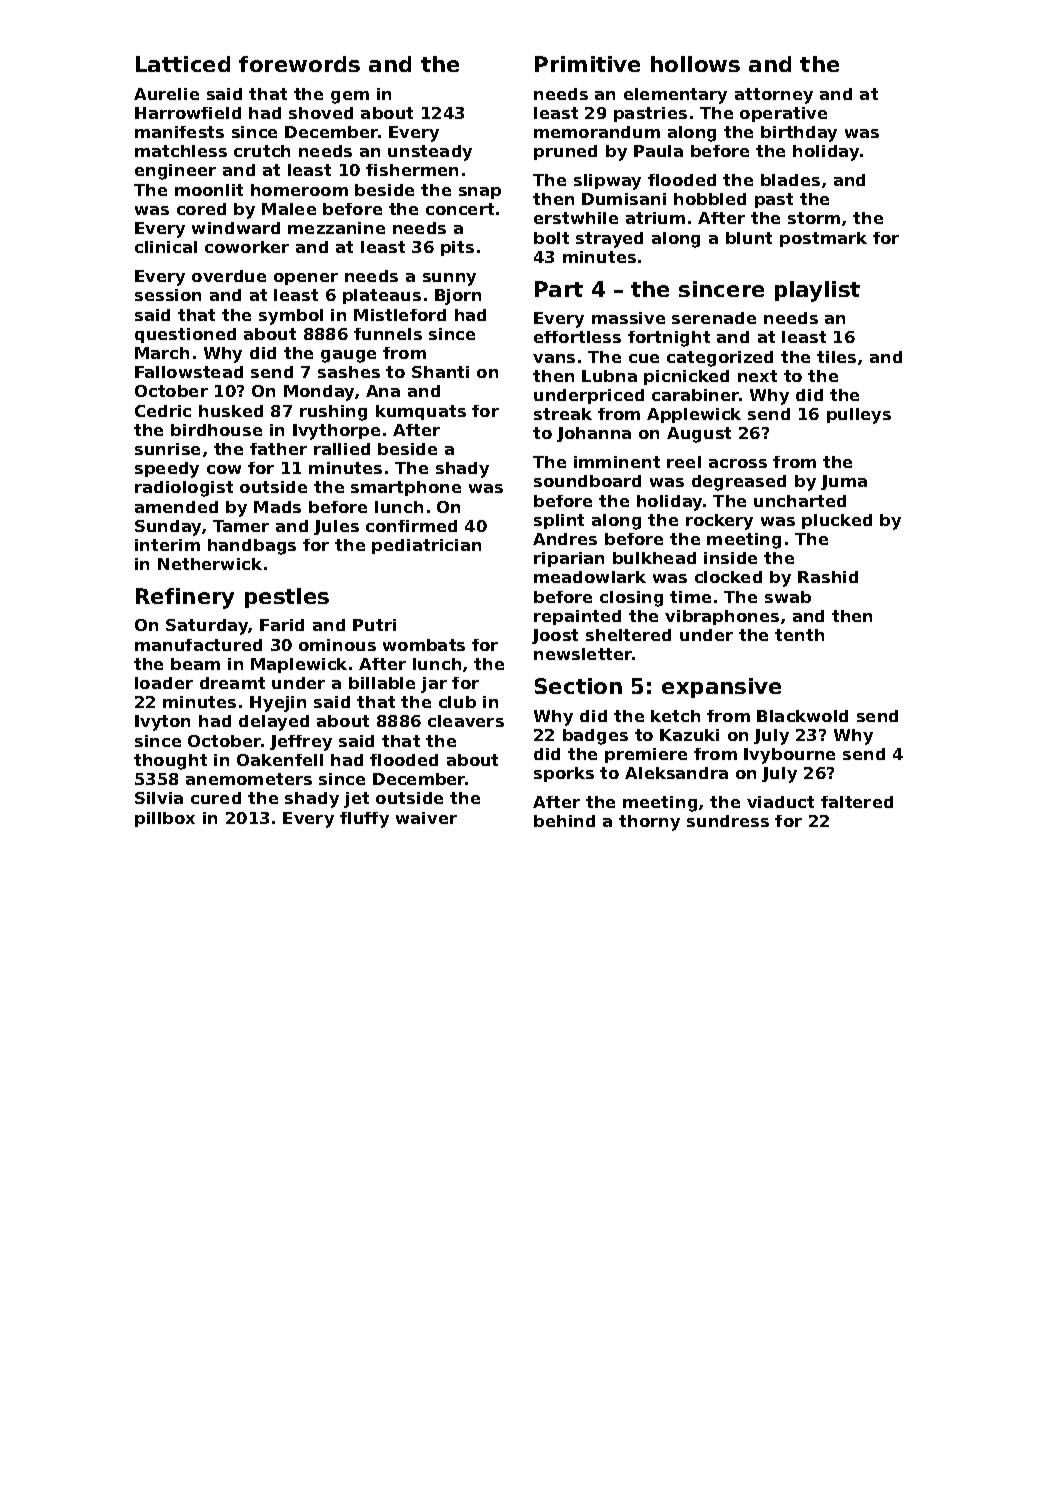 This page has width=1039, height=1504. Describe the element at coordinates (188, 113) in the page. I see `Harrowfield` at that location.
